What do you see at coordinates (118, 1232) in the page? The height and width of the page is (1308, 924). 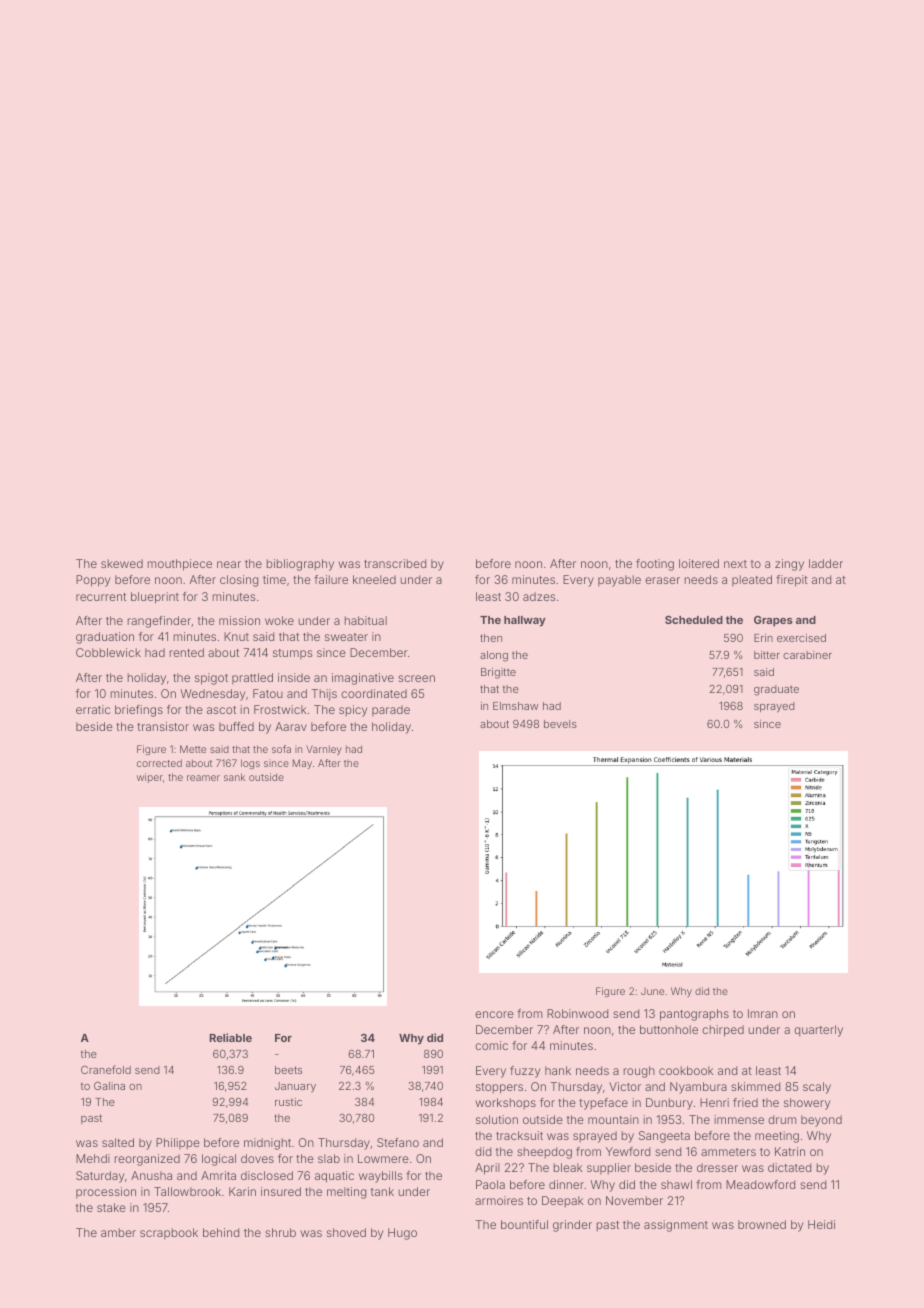 I see `amber` at bounding box center [118, 1232].
